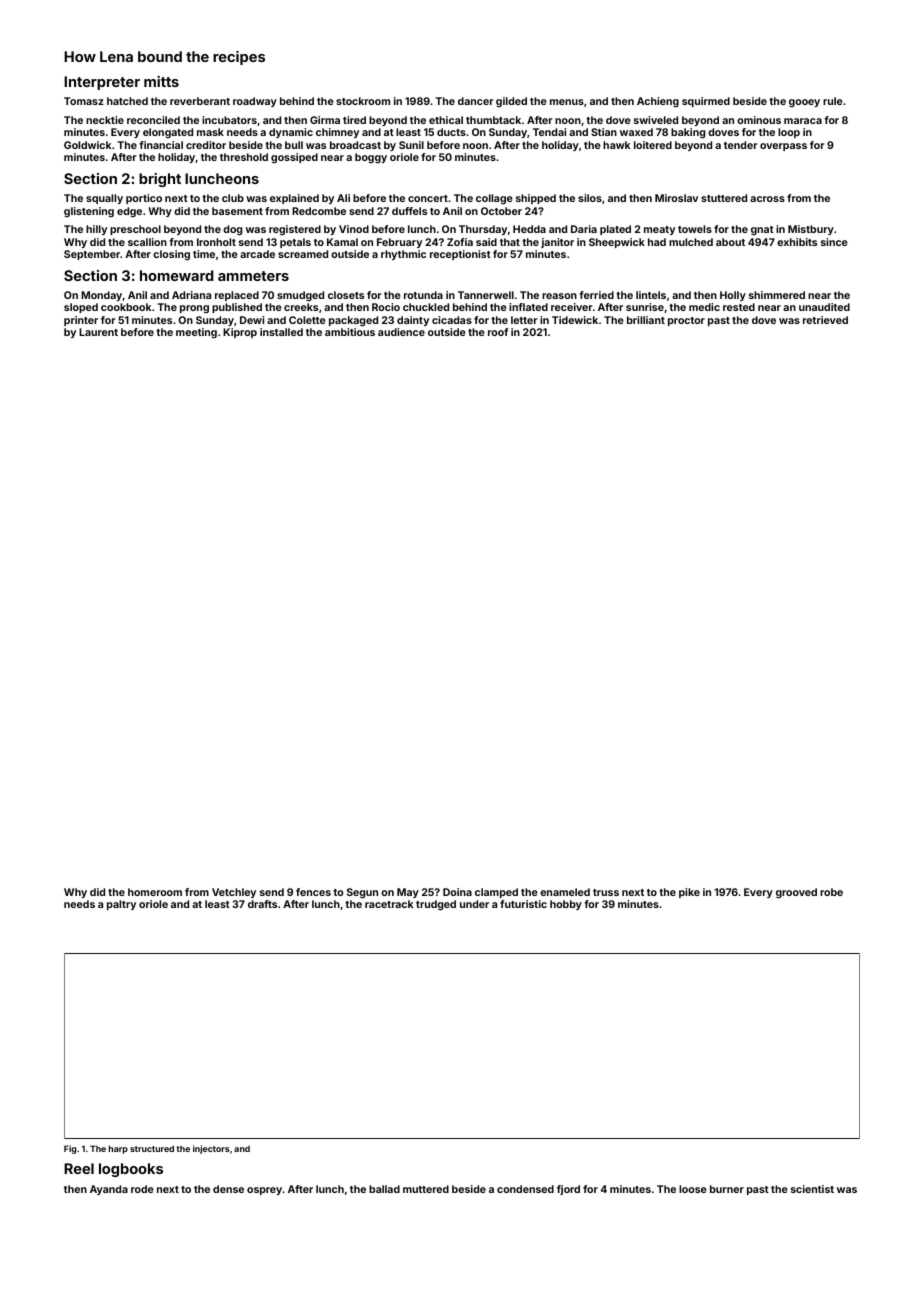 This screenshot has height=1308, width=924. What do you see at coordinates (426, 1189) in the screenshot?
I see `muttered` at bounding box center [426, 1189].
